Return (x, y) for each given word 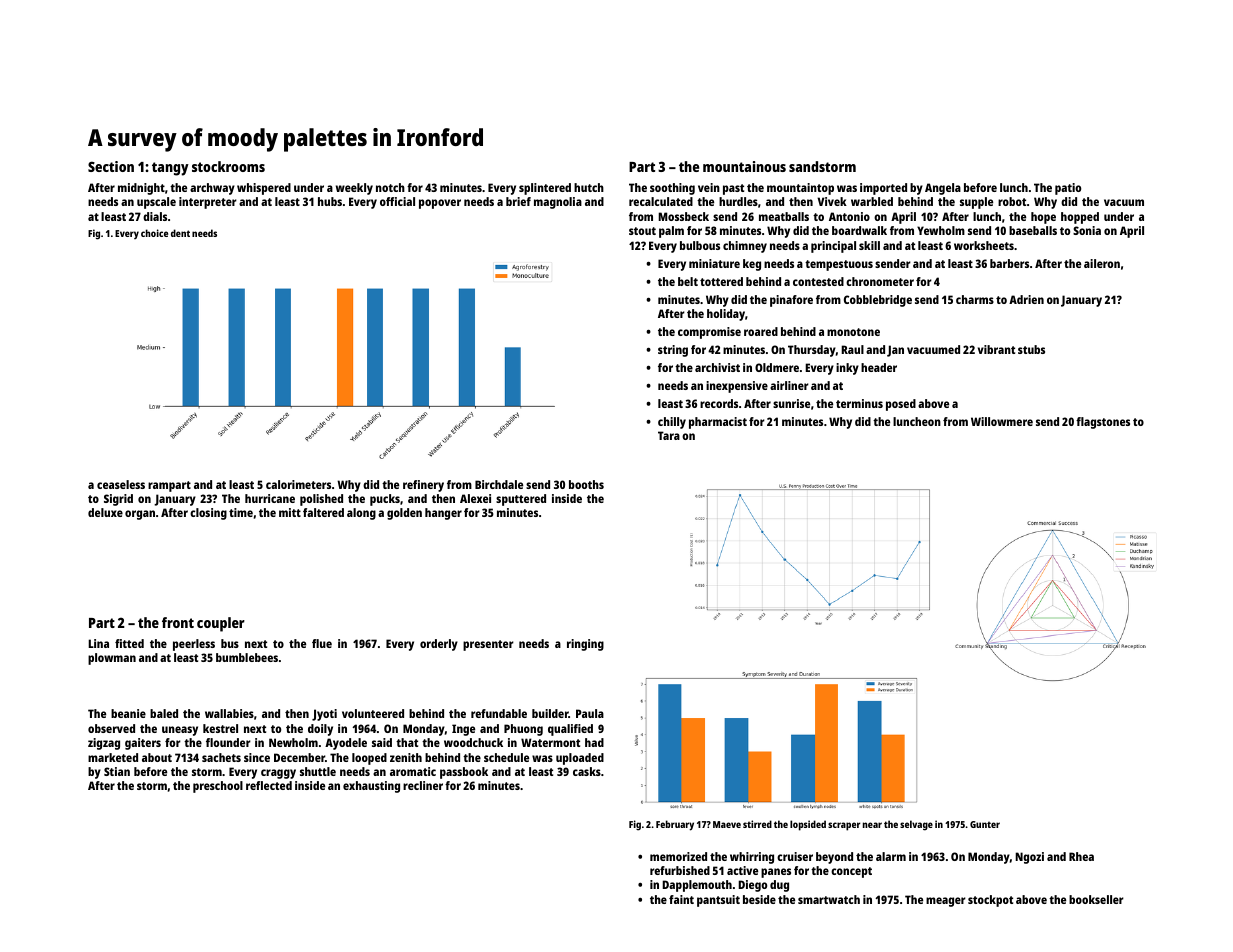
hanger (443, 514)
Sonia (1087, 230)
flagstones (1103, 423)
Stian (117, 771)
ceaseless (121, 484)
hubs (330, 201)
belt (688, 281)
